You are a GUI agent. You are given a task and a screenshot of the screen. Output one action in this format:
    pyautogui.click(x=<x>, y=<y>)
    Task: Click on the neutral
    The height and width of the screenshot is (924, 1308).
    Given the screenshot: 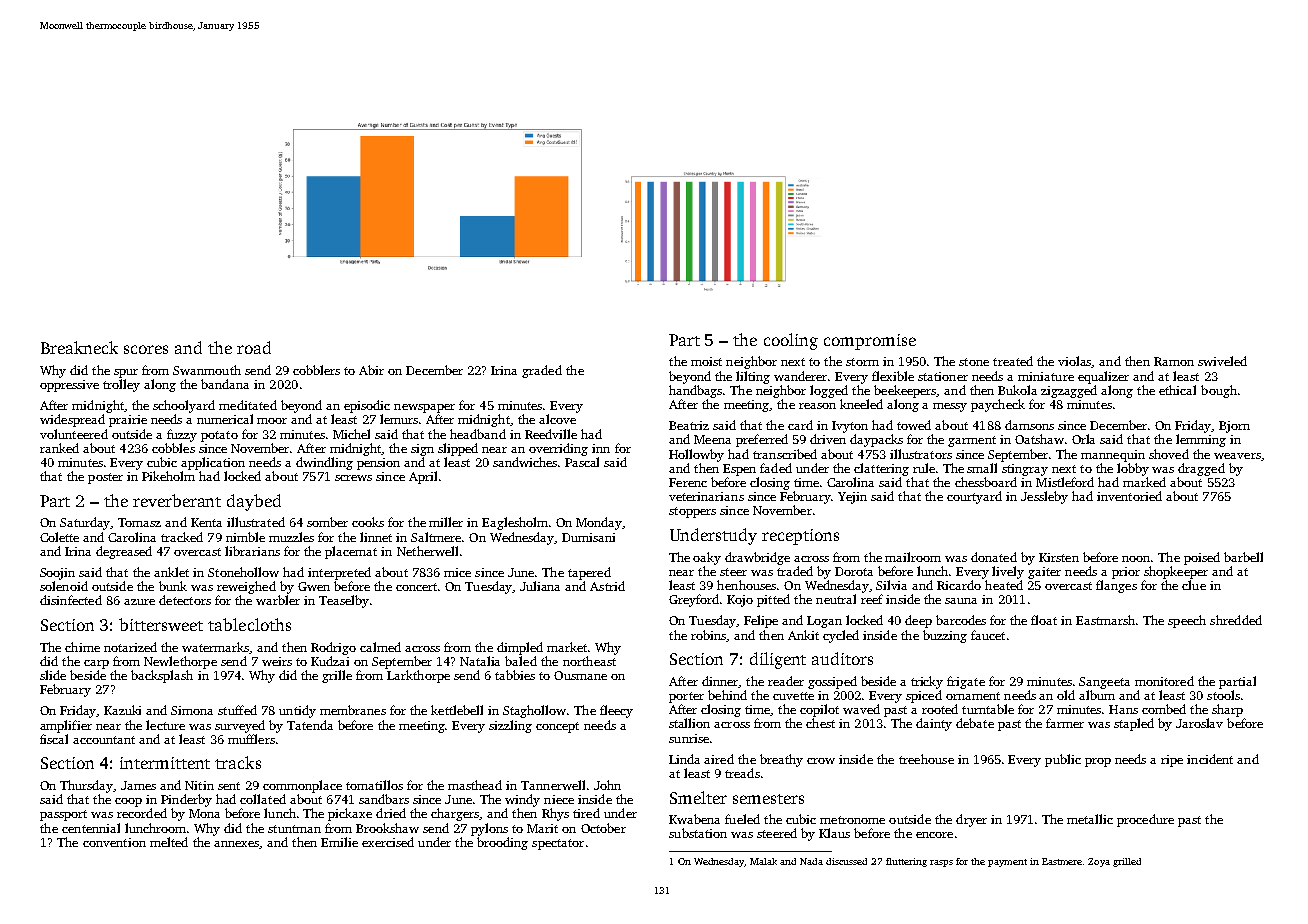 What is the action you would take?
    pyautogui.click(x=836, y=599)
